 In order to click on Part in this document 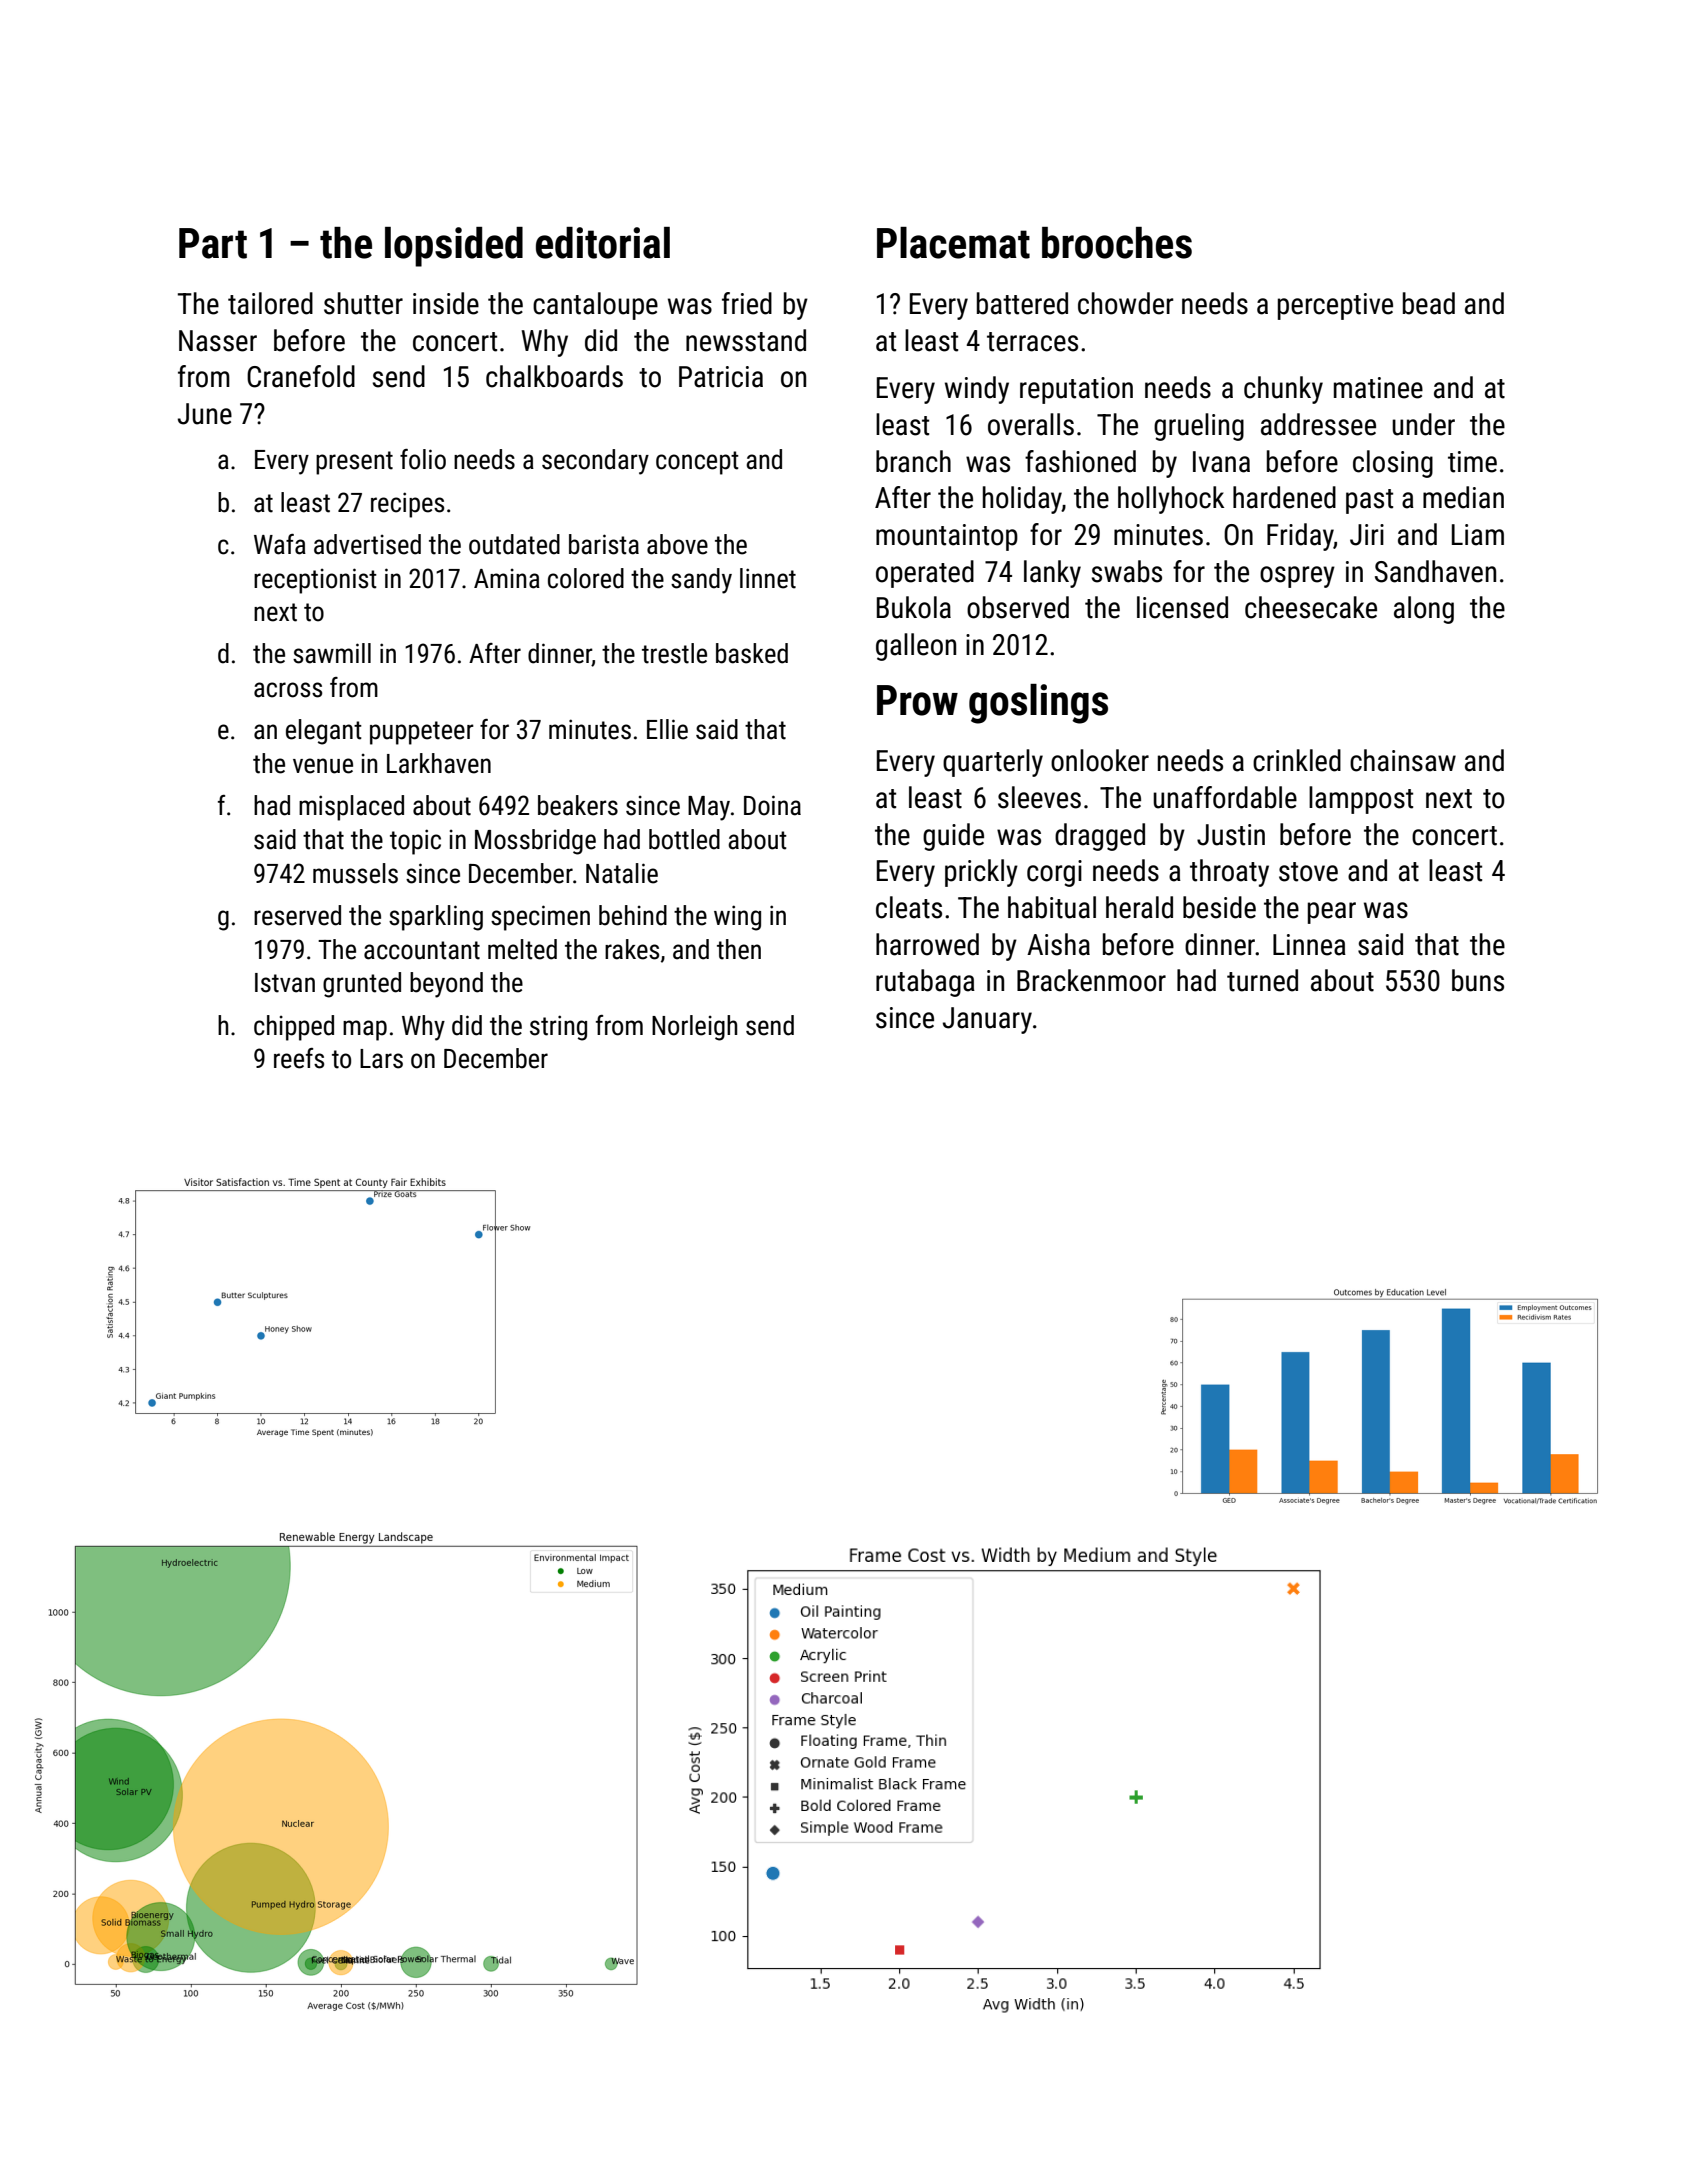, I will do `click(213, 243)`.
